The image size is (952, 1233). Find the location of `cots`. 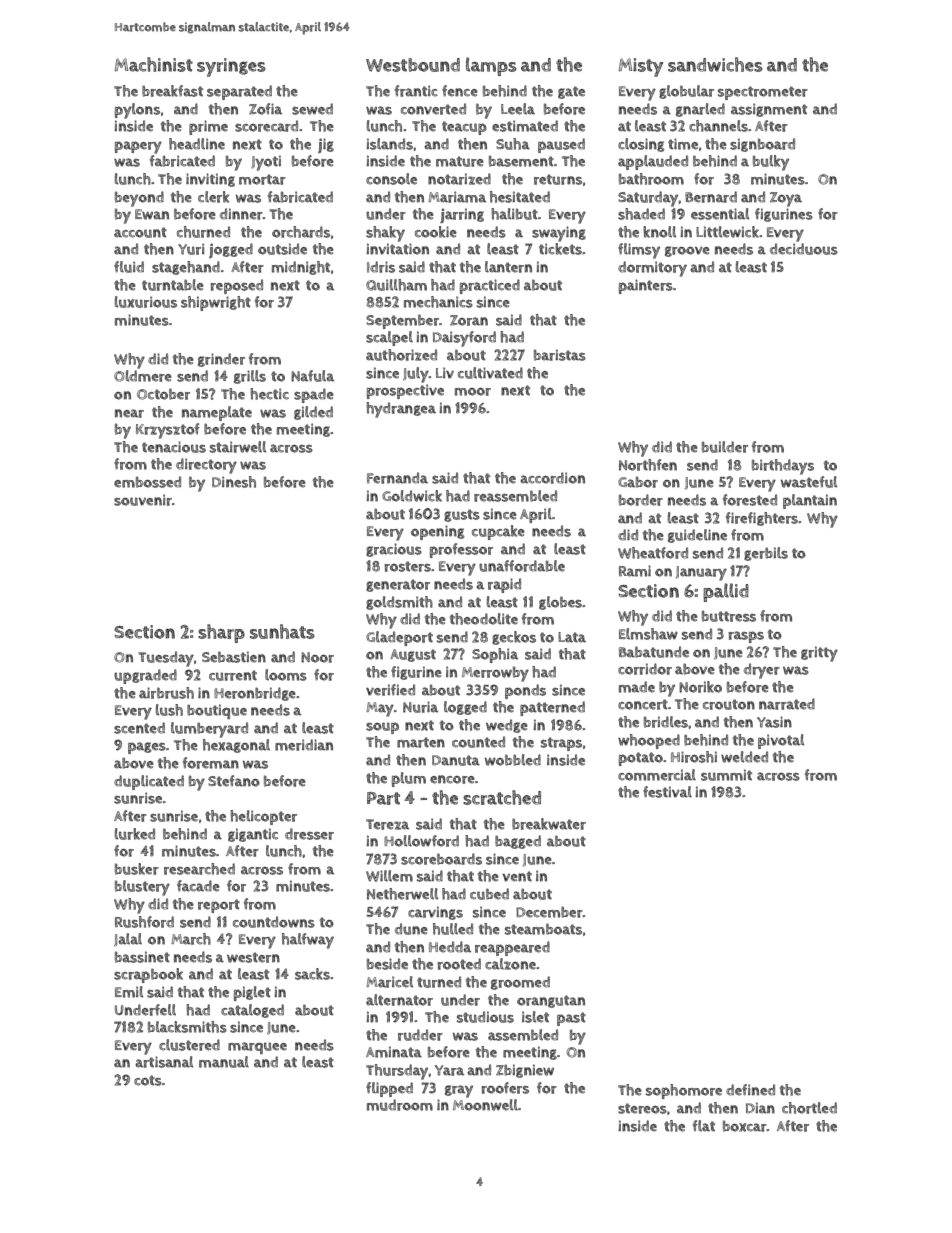

cots is located at coordinates (148, 1080).
